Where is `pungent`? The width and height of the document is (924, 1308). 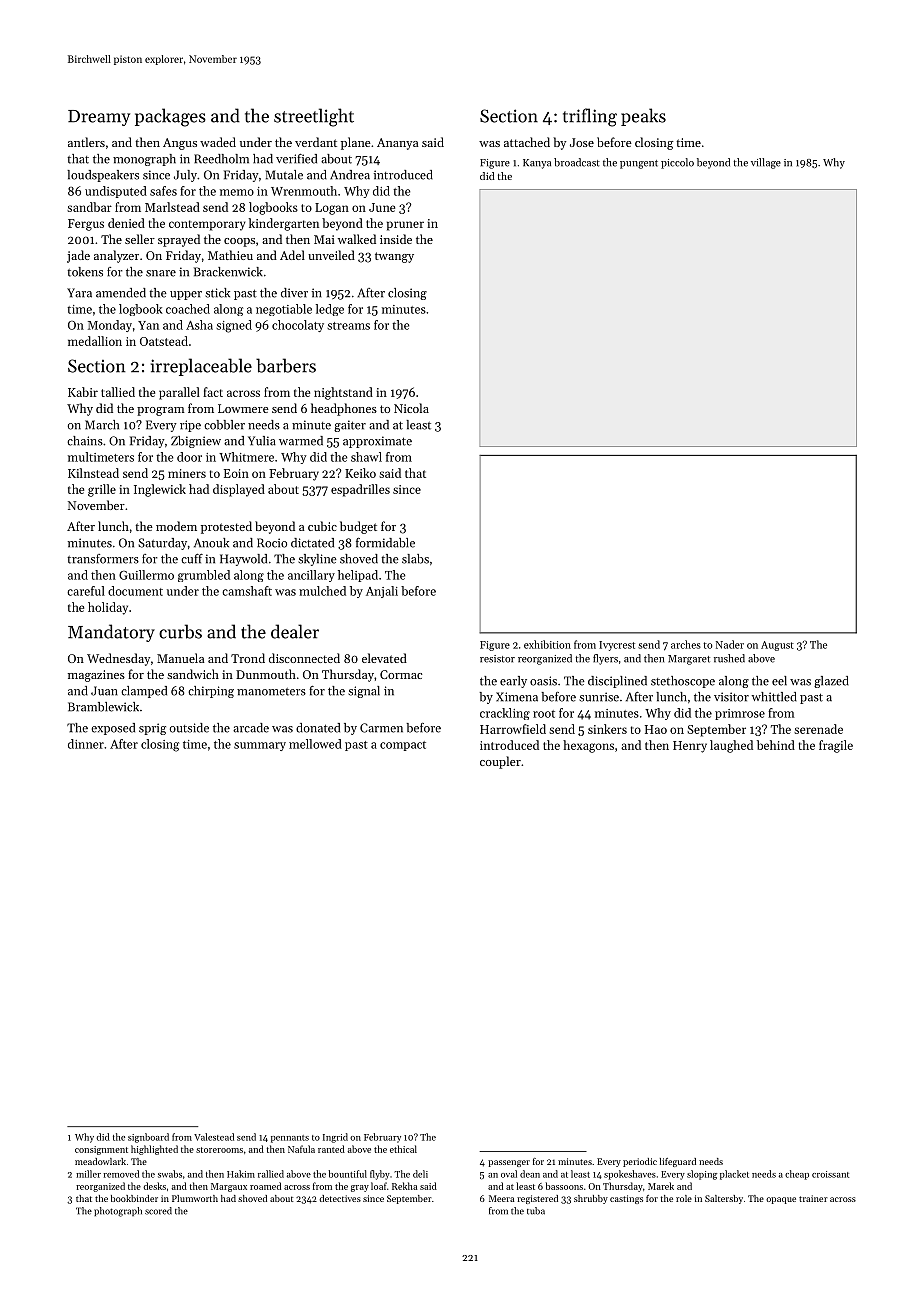
pungent is located at coordinates (639, 164).
